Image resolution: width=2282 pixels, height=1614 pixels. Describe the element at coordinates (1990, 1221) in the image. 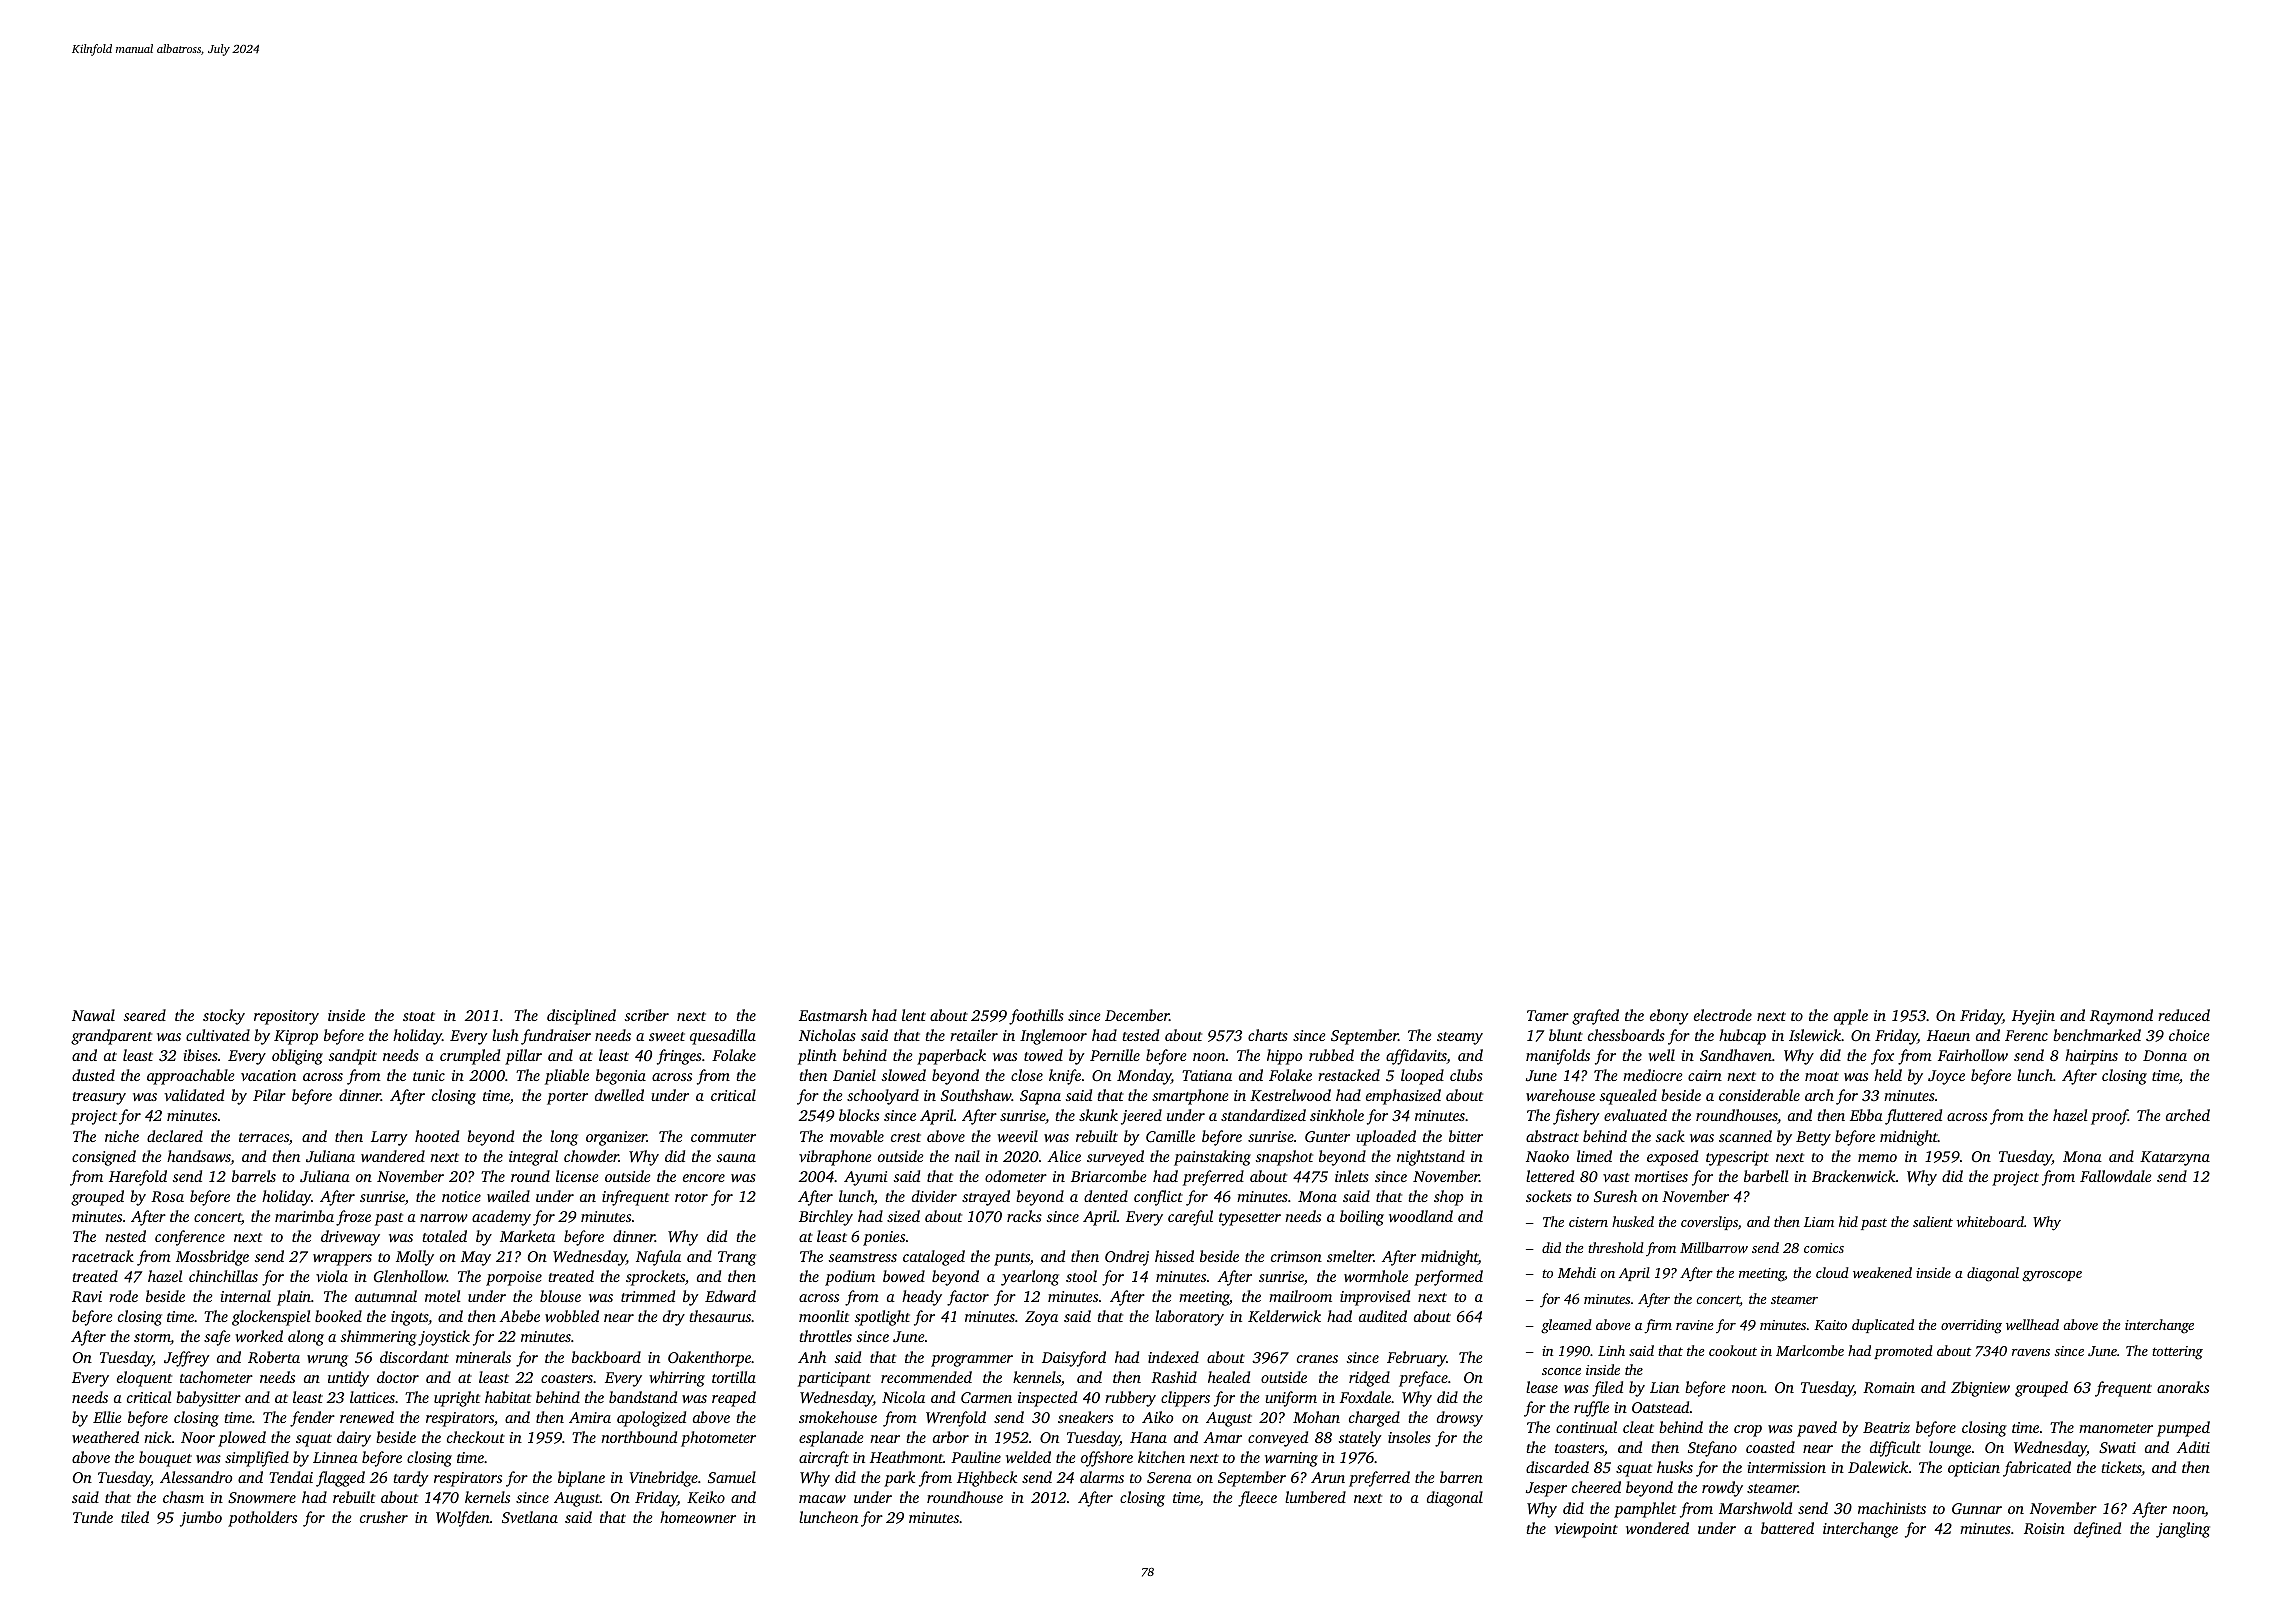

I see `whiteboard` at that location.
